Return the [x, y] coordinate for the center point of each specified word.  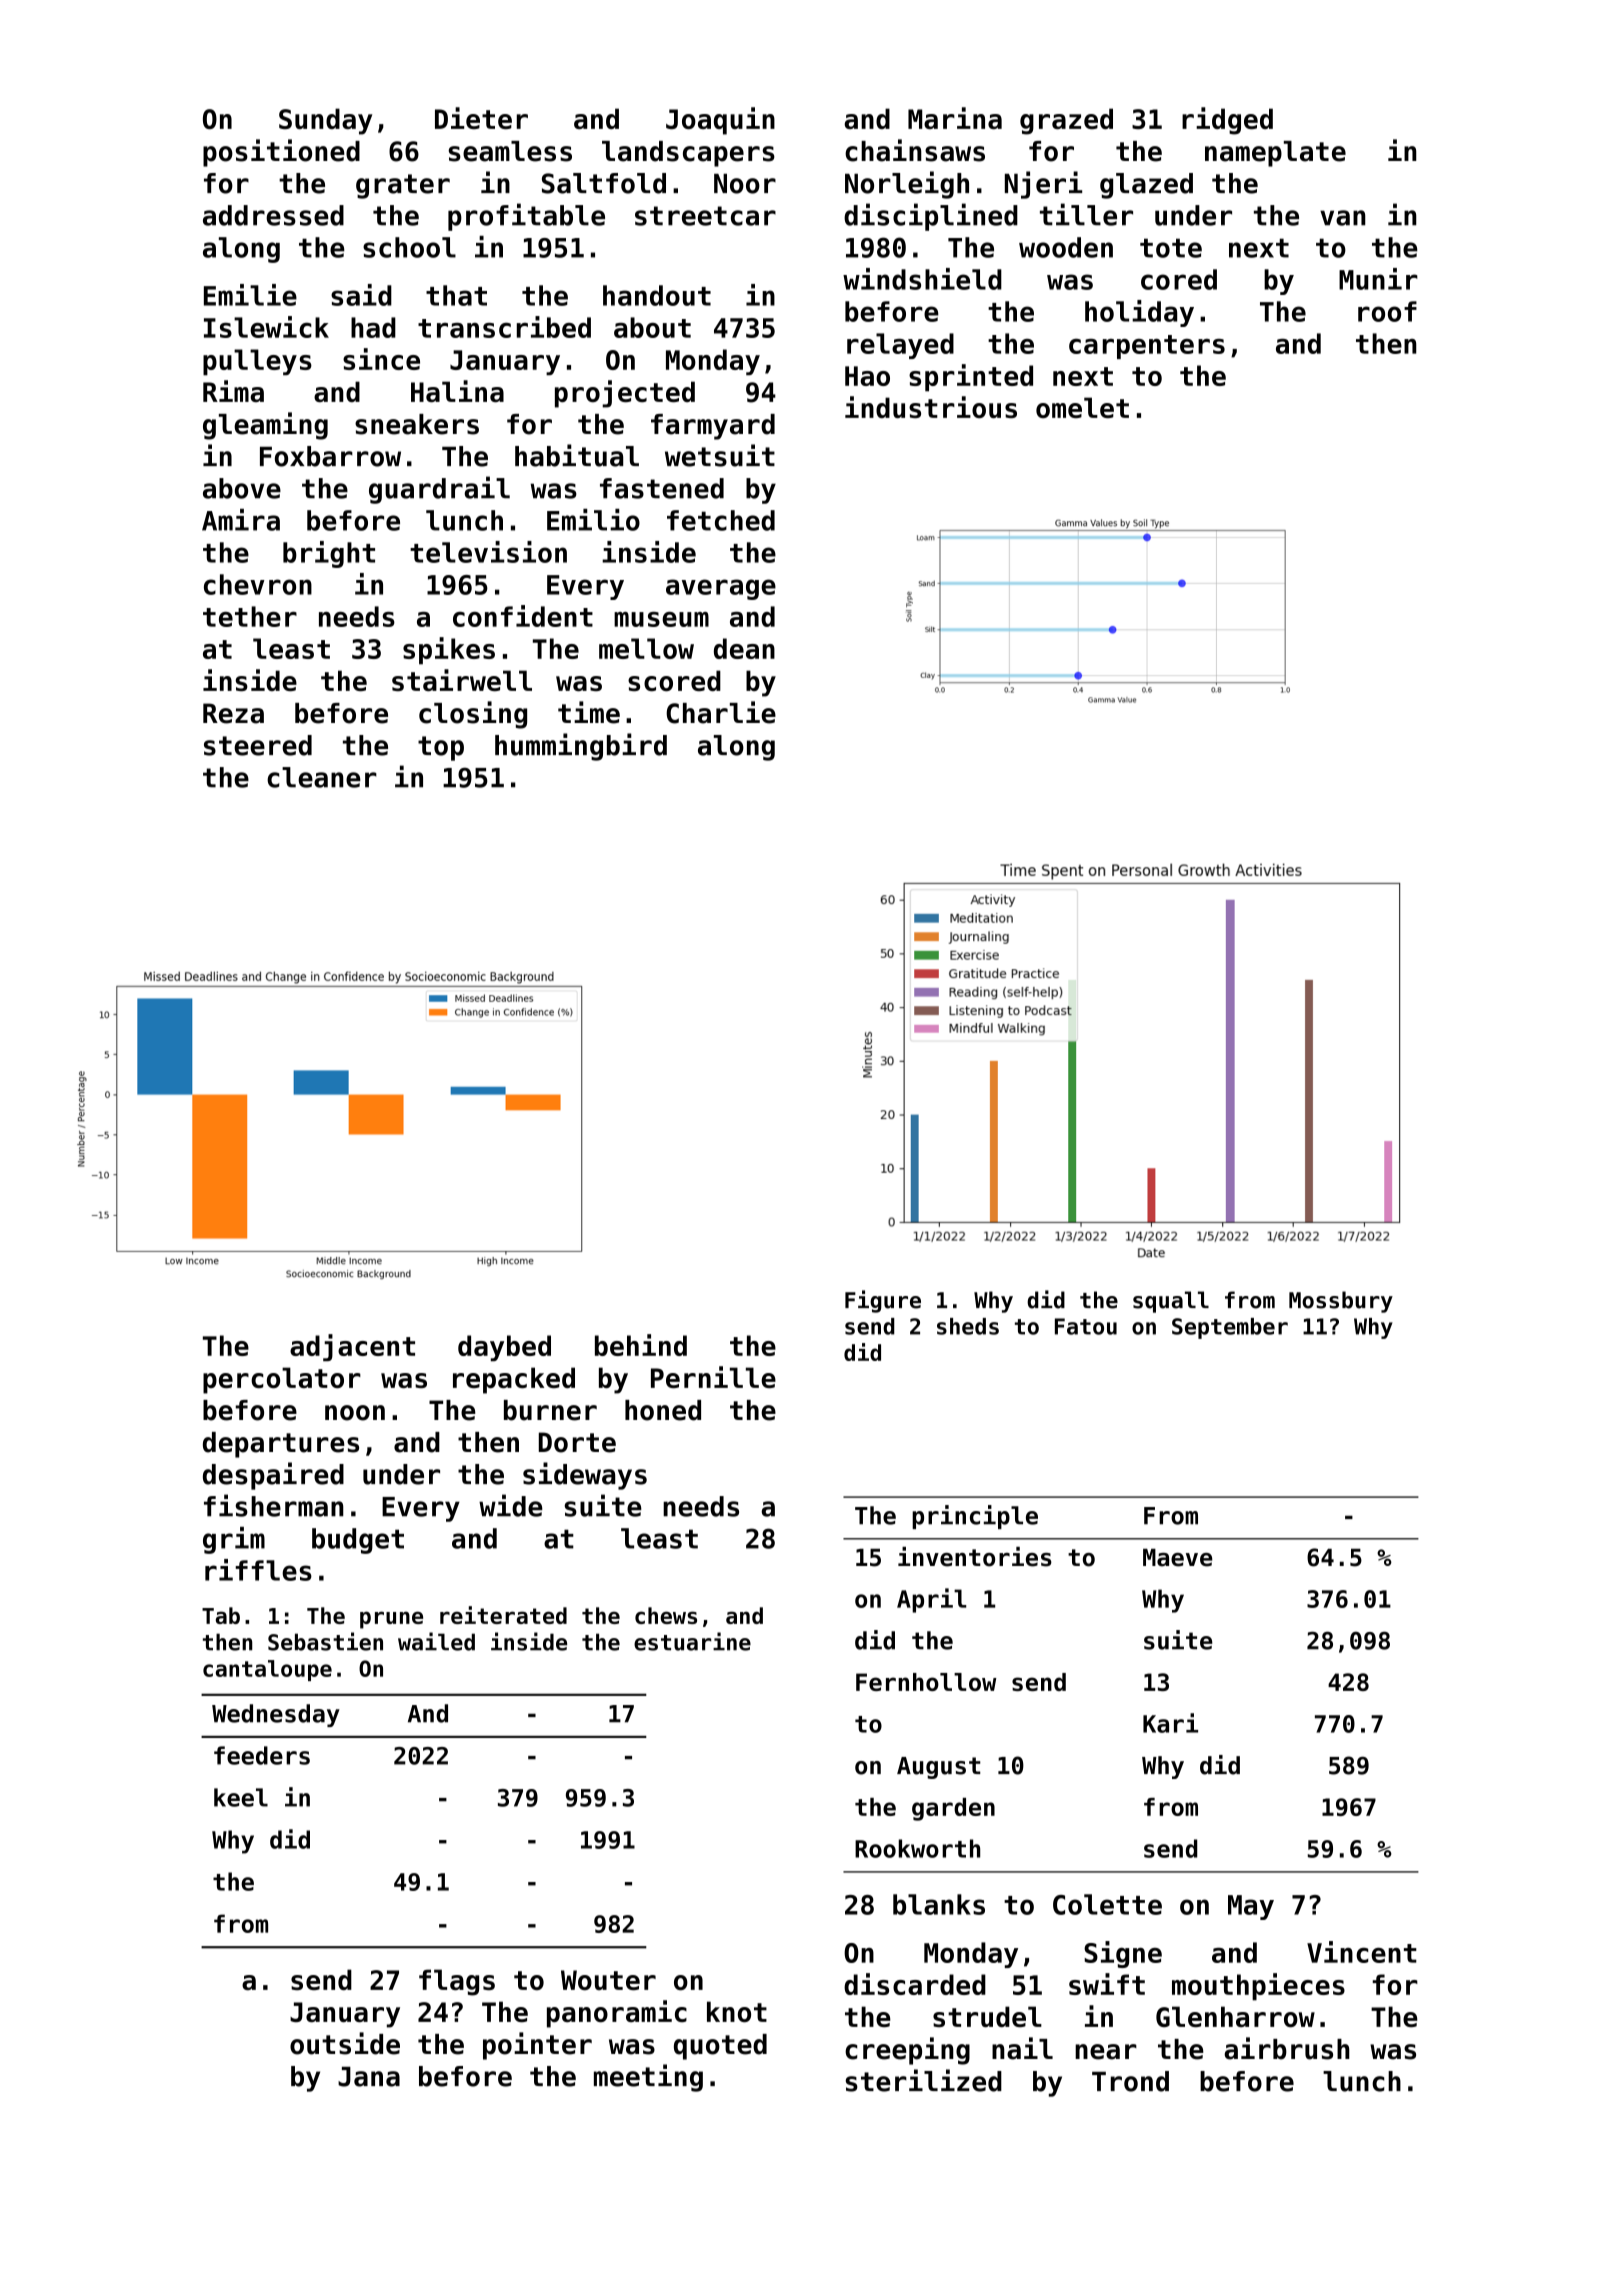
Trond [1130, 2081]
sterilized [924, 2080]
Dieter [481, 118]
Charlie [721, 712]
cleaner [322, 777]
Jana [369, 2077]
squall [1171, 1302]
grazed [1066, 121]
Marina [955, 118]
